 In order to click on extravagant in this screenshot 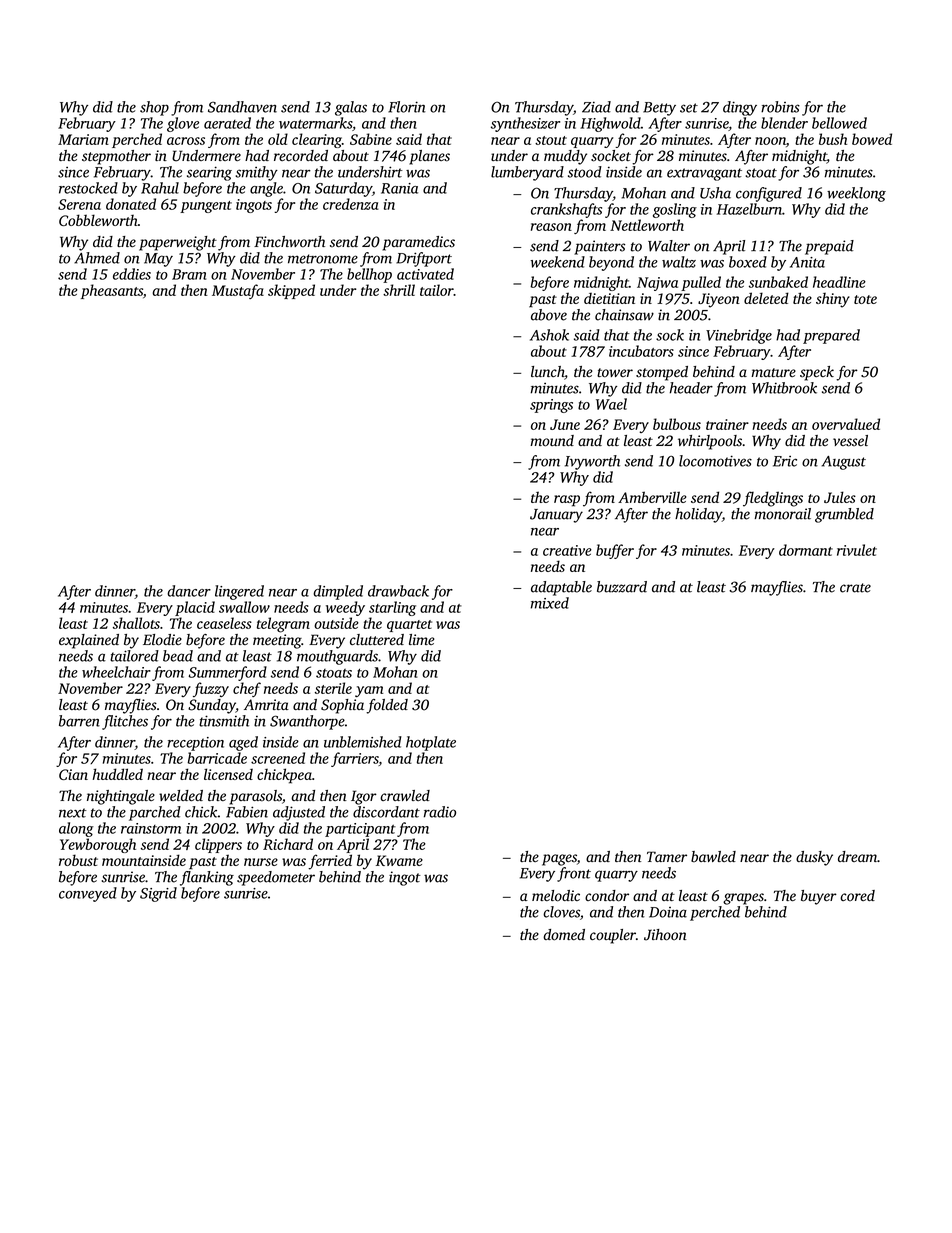, I will do `click(704, 174)`.
